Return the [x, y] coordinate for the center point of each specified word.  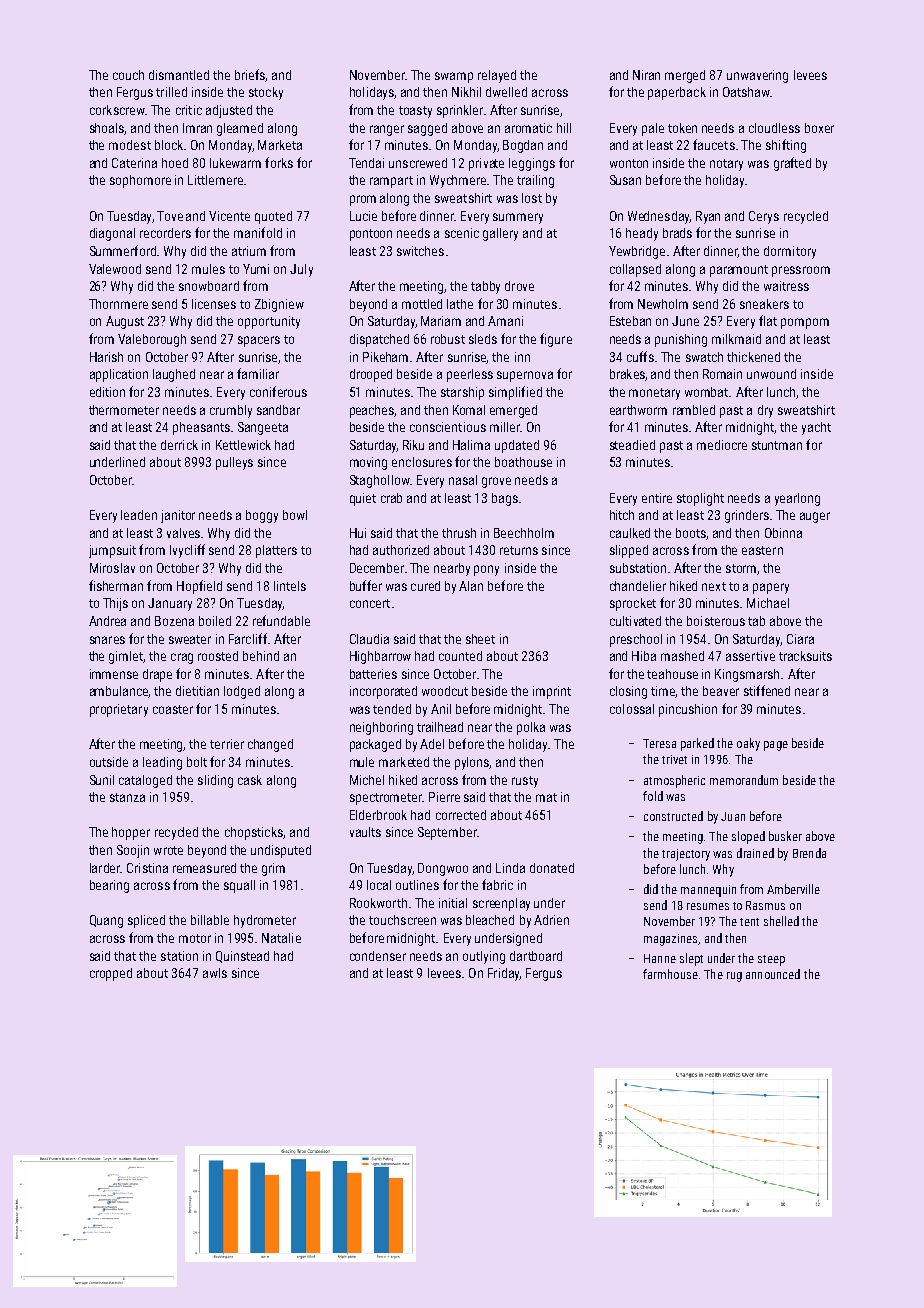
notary [726, 165]
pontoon [371, 235]
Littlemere [215, 180]
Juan [733, 816]
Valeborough [152, 340]
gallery [500, 234]
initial [453, 903]
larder [105, 868]
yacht [816, 428]
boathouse [523, 462]
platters [276, 551]
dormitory [790, 252]
